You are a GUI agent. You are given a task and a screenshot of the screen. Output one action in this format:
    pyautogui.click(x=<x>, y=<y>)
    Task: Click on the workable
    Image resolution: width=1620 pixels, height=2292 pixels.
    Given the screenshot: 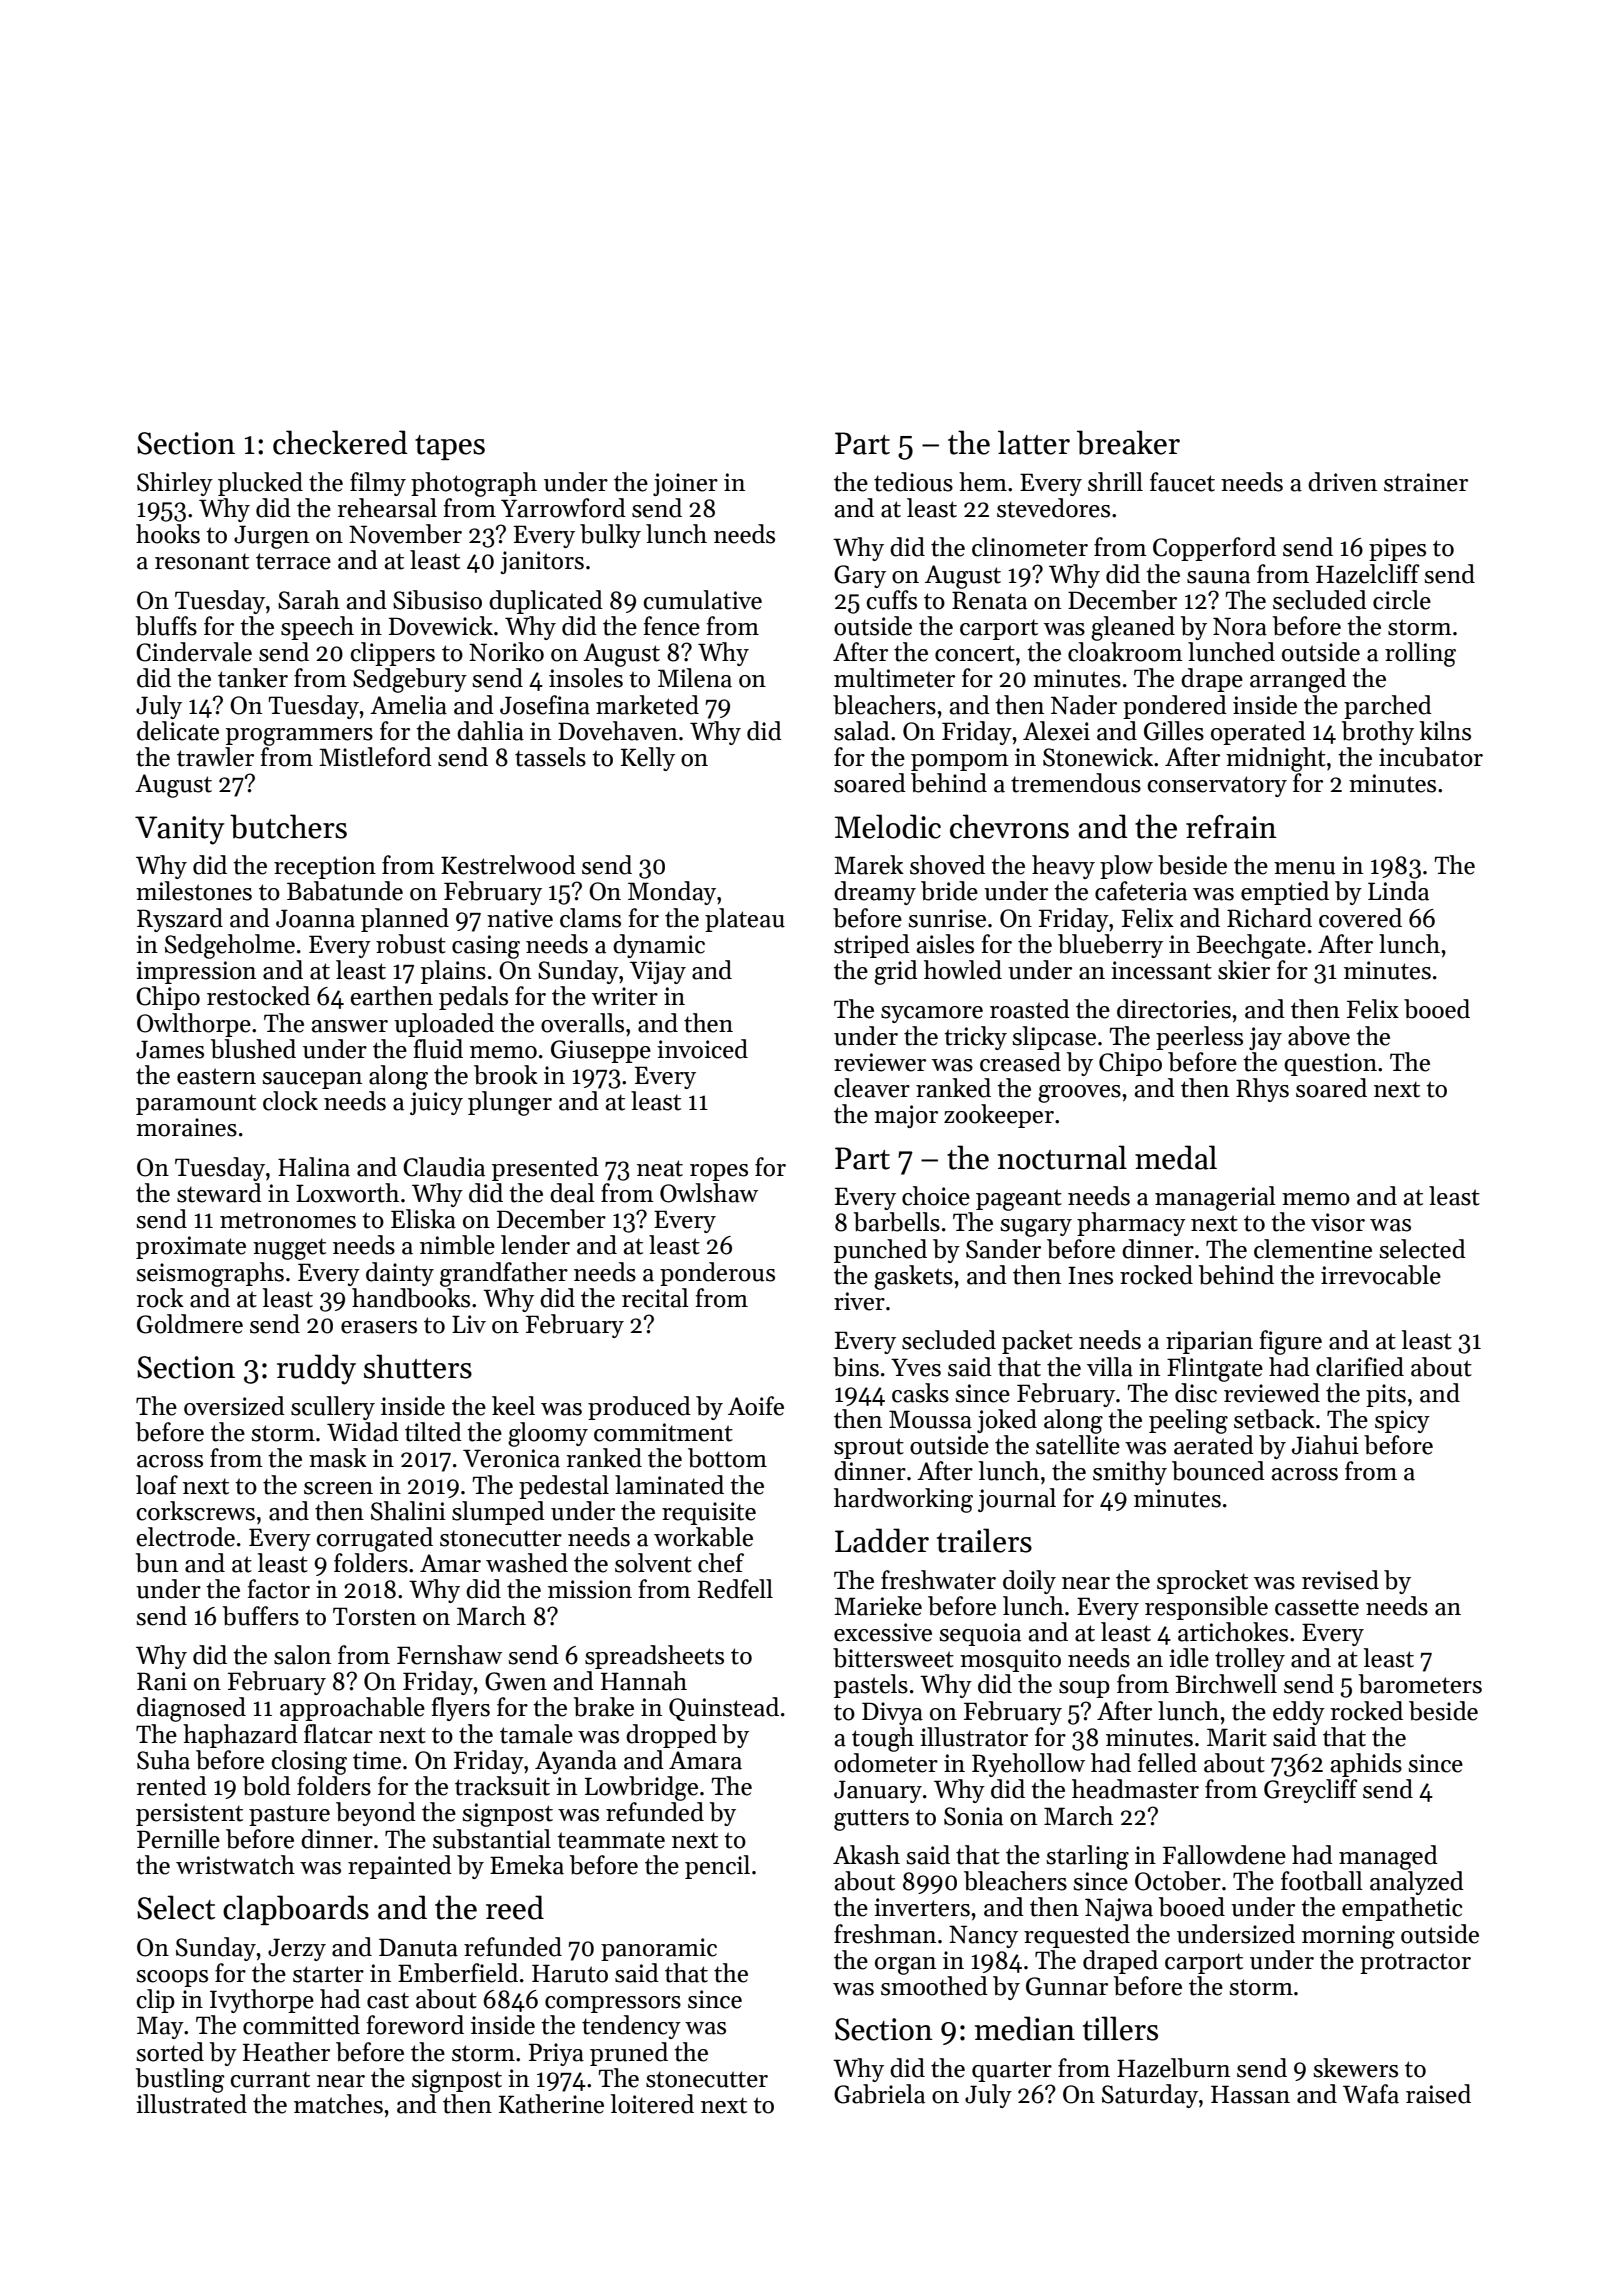 What is the action you would take?
    pyautogui.click(x=703, y=1537)
